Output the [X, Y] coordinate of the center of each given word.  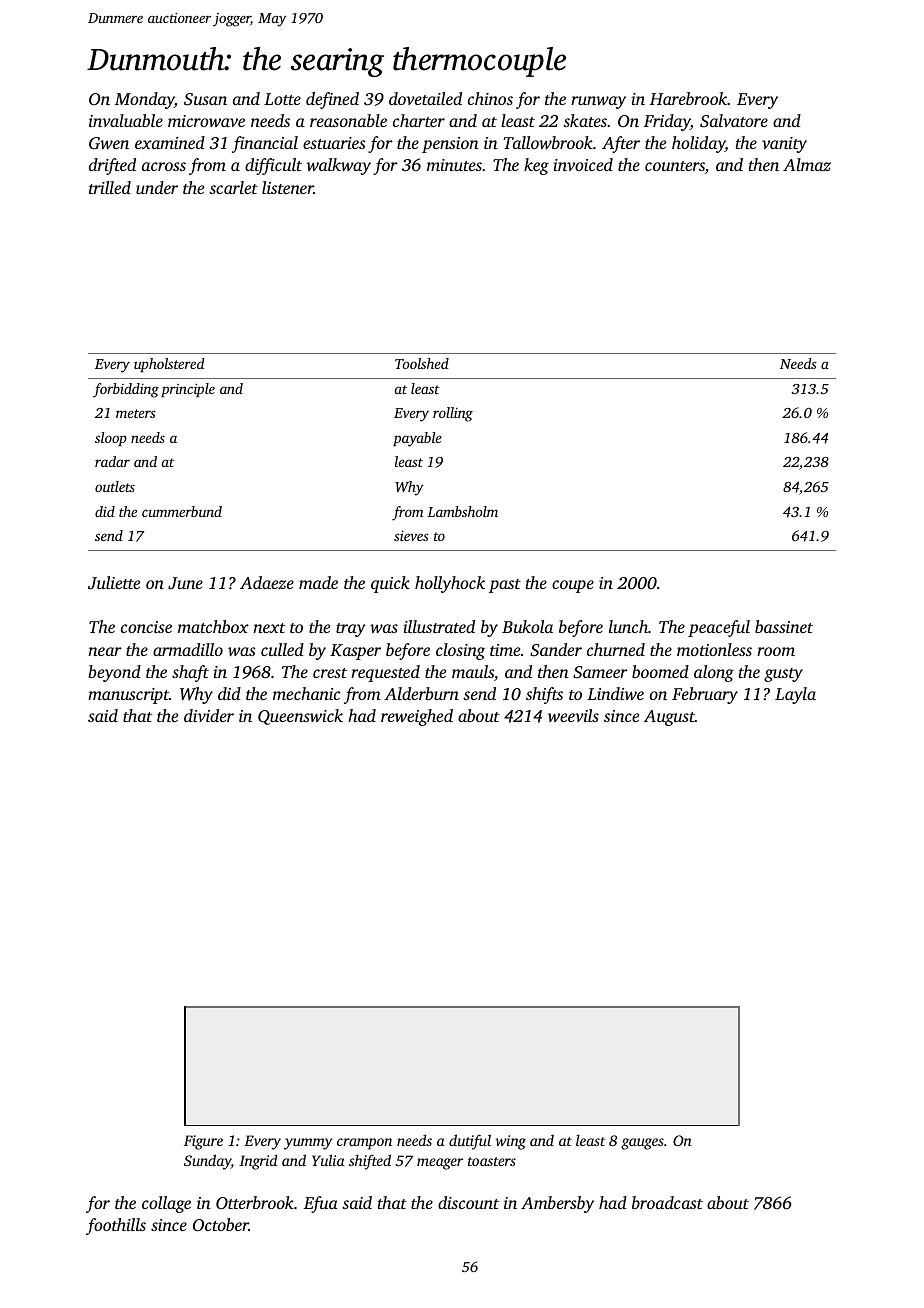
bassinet [784, 626]
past [505, 586]
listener [288, 187]
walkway [339, 166]
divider [209, 715]
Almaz [807, 164]
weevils [573, 715]
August [669, 718]
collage [166, 1204]
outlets [115, 486]
